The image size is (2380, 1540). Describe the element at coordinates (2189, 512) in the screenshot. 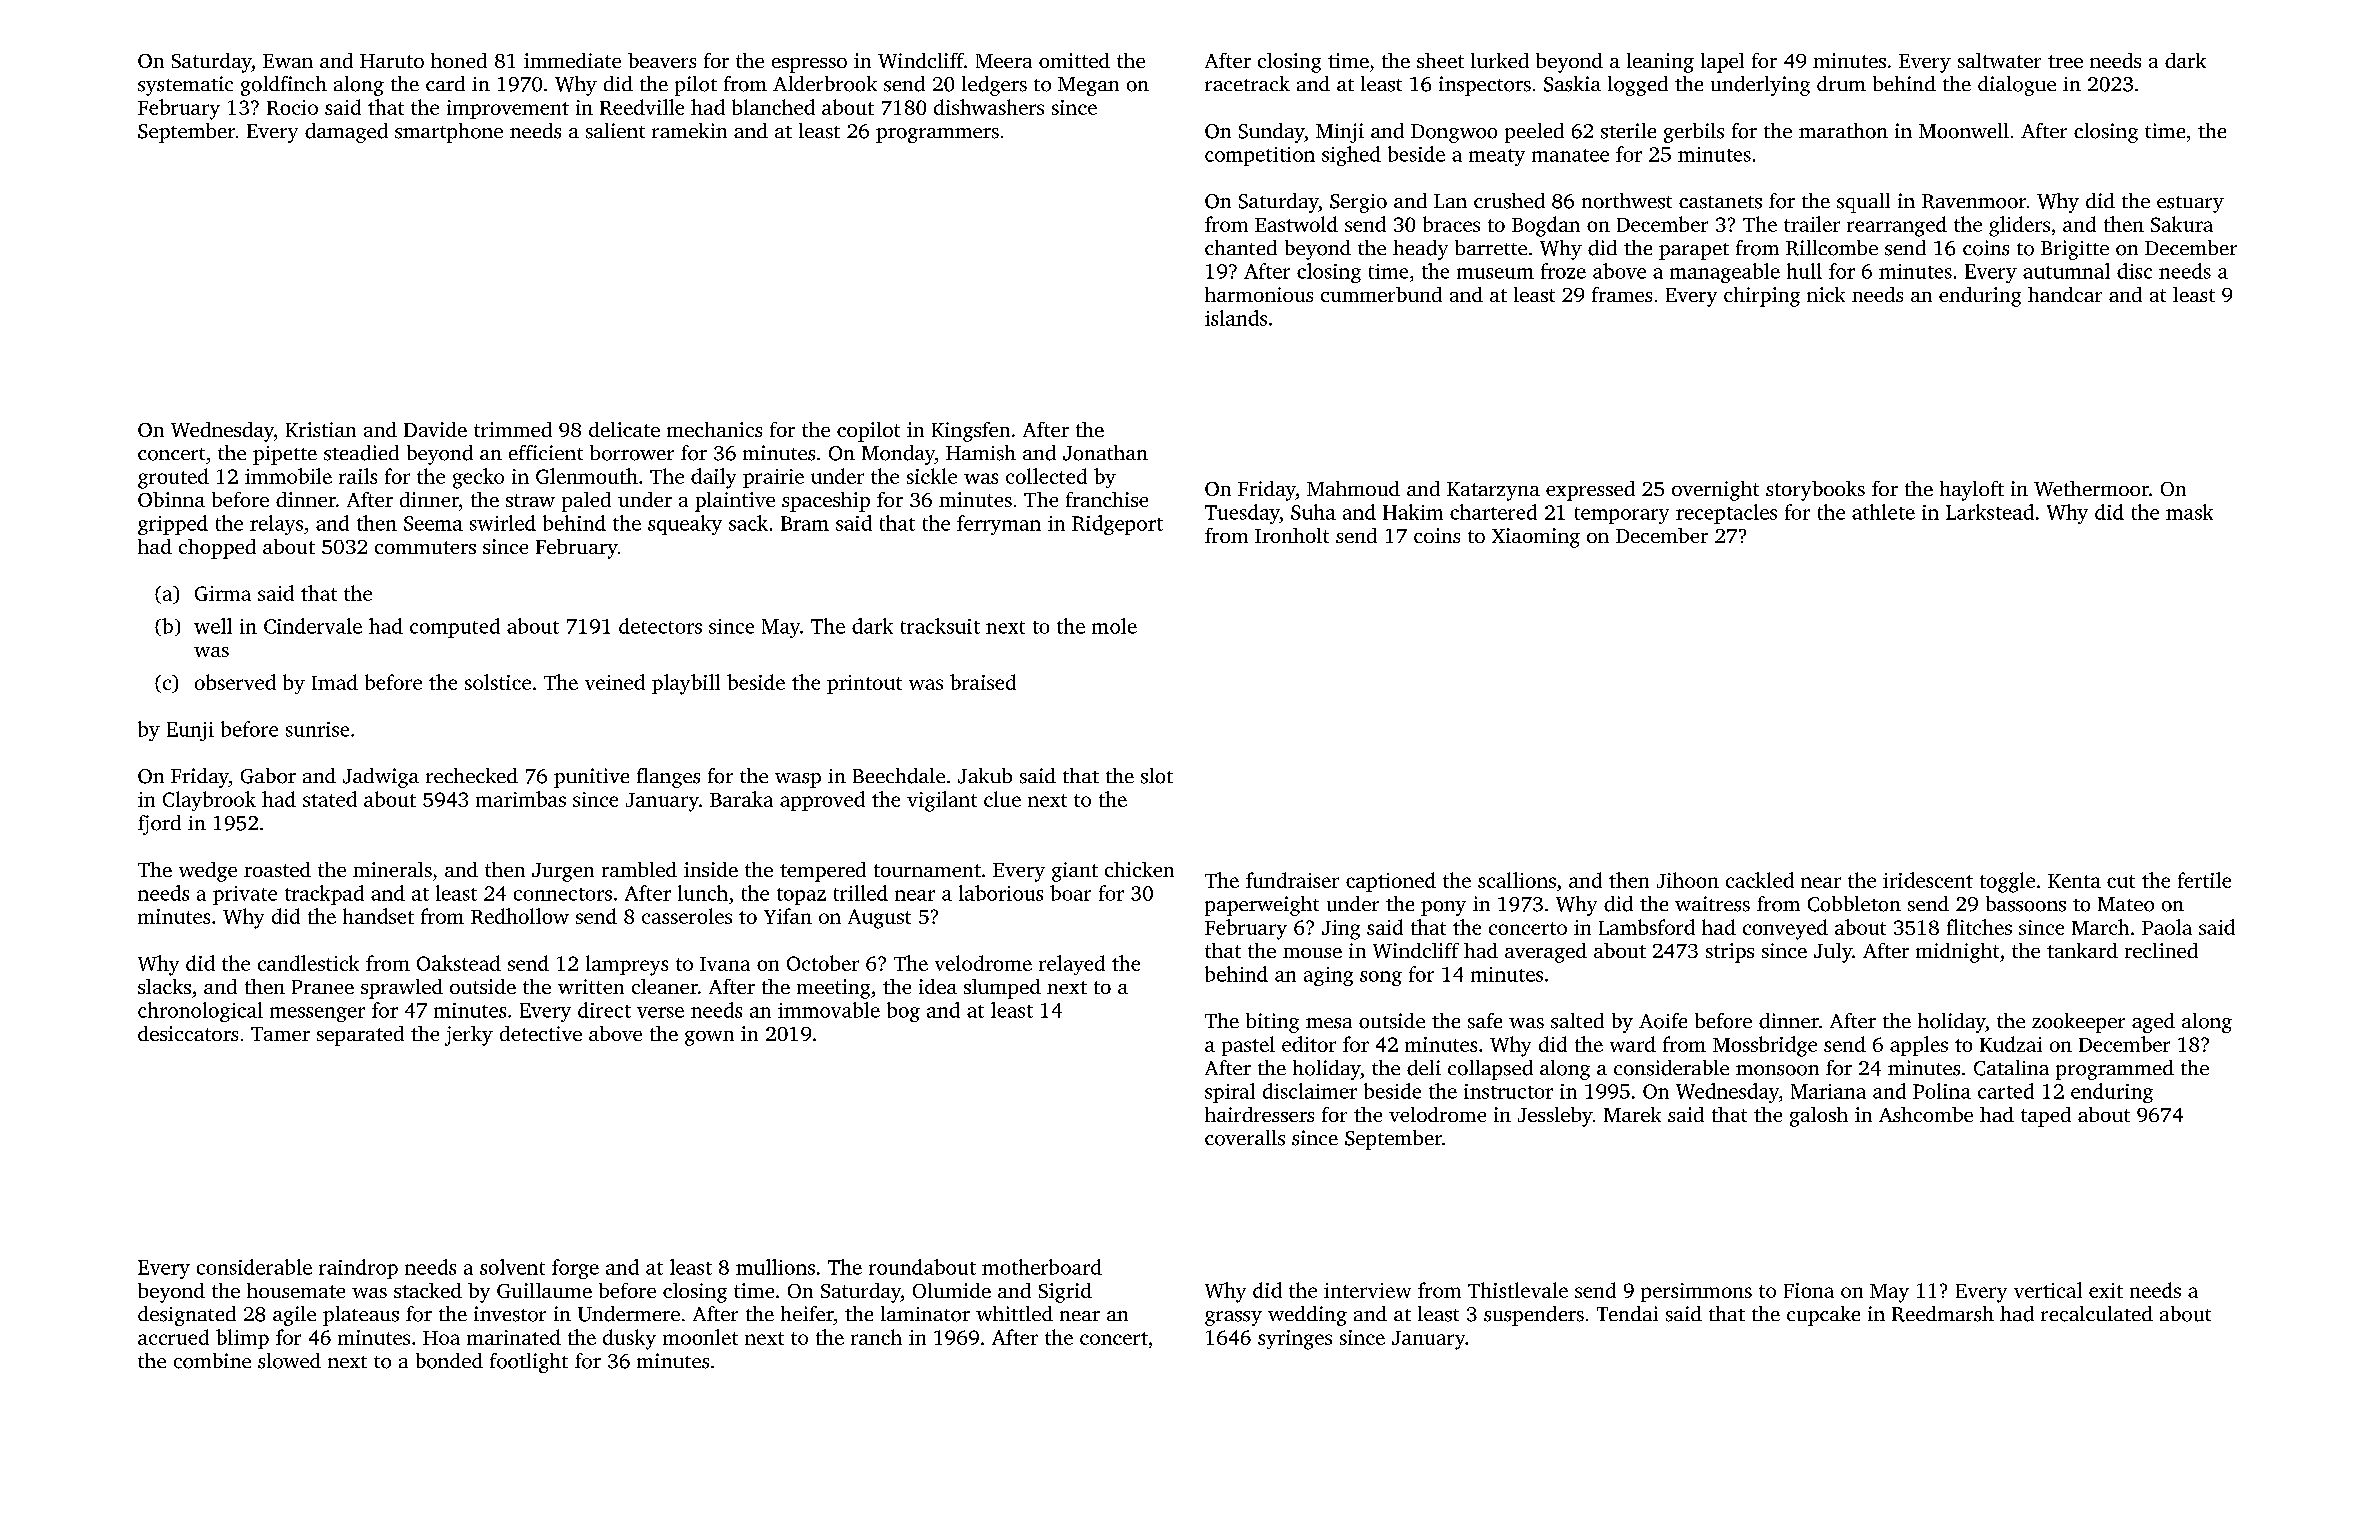

I see `mask` at that location.
